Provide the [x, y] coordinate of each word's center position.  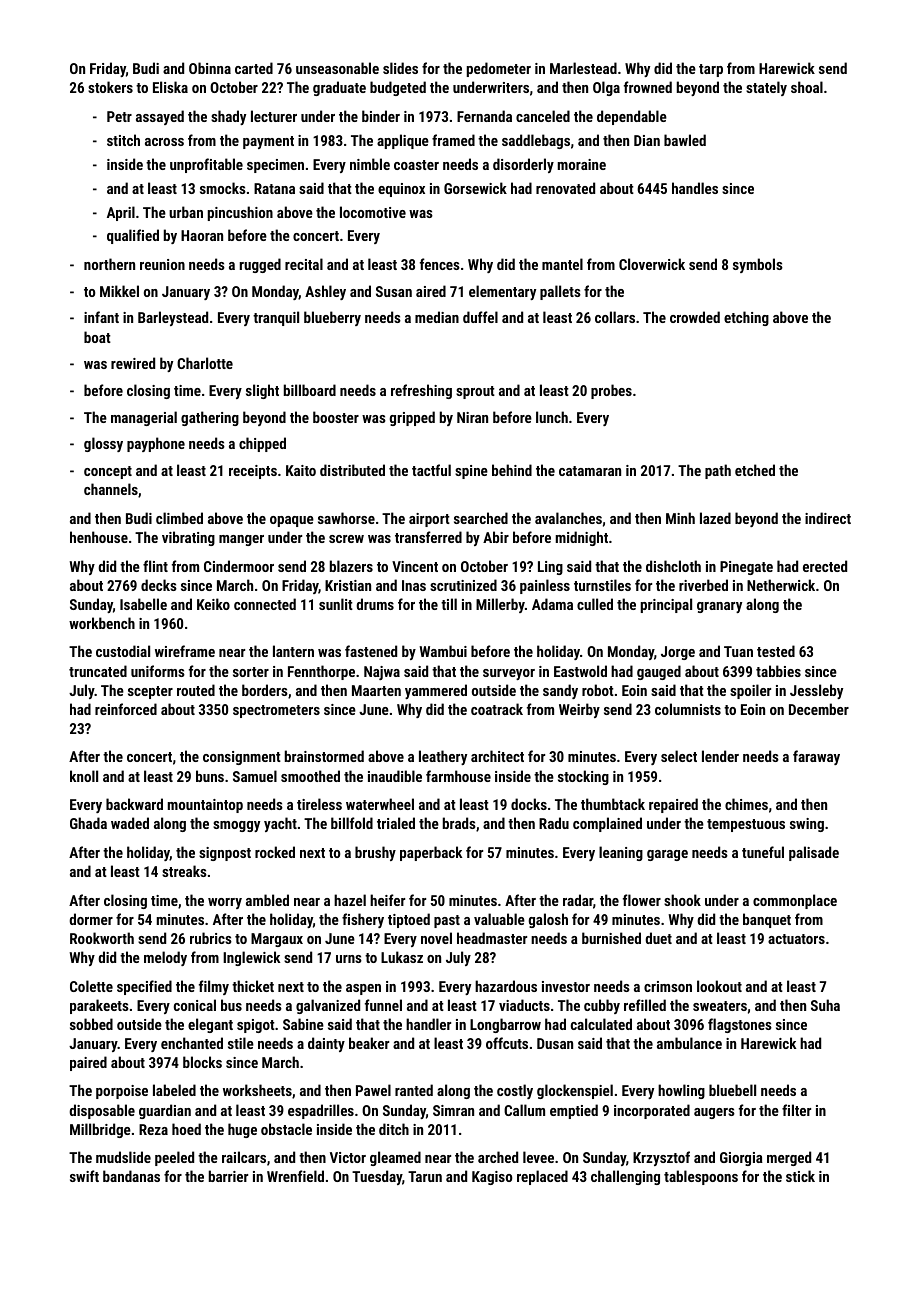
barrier [228, 1176]
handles [695, 188]
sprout [475, 392]
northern [109, 264]
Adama [552, 604]
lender [720, 756]
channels [111, 489]
